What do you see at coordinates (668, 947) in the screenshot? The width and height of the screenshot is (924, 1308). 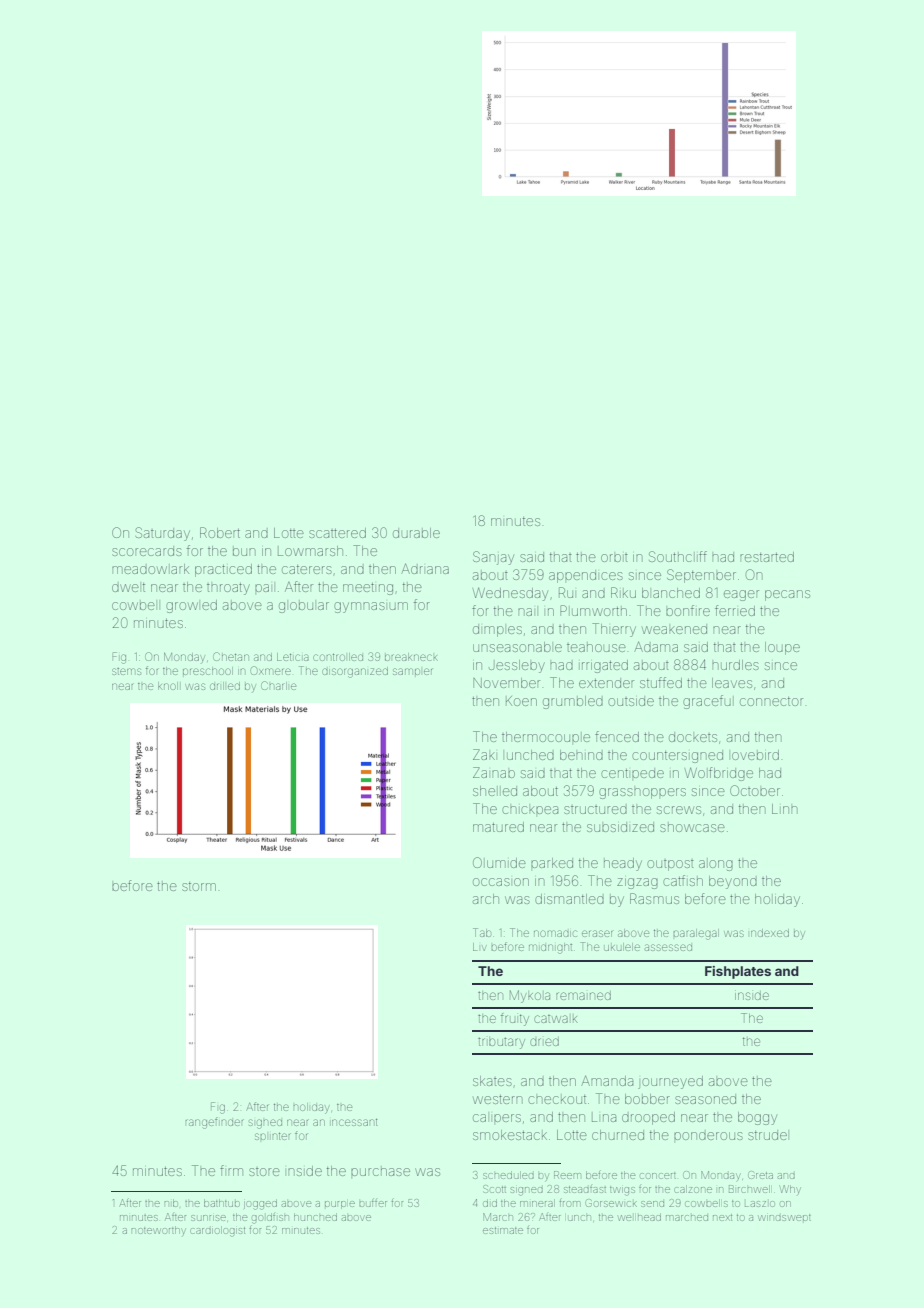 I see `assessed` at bounding box center [668, 947].
